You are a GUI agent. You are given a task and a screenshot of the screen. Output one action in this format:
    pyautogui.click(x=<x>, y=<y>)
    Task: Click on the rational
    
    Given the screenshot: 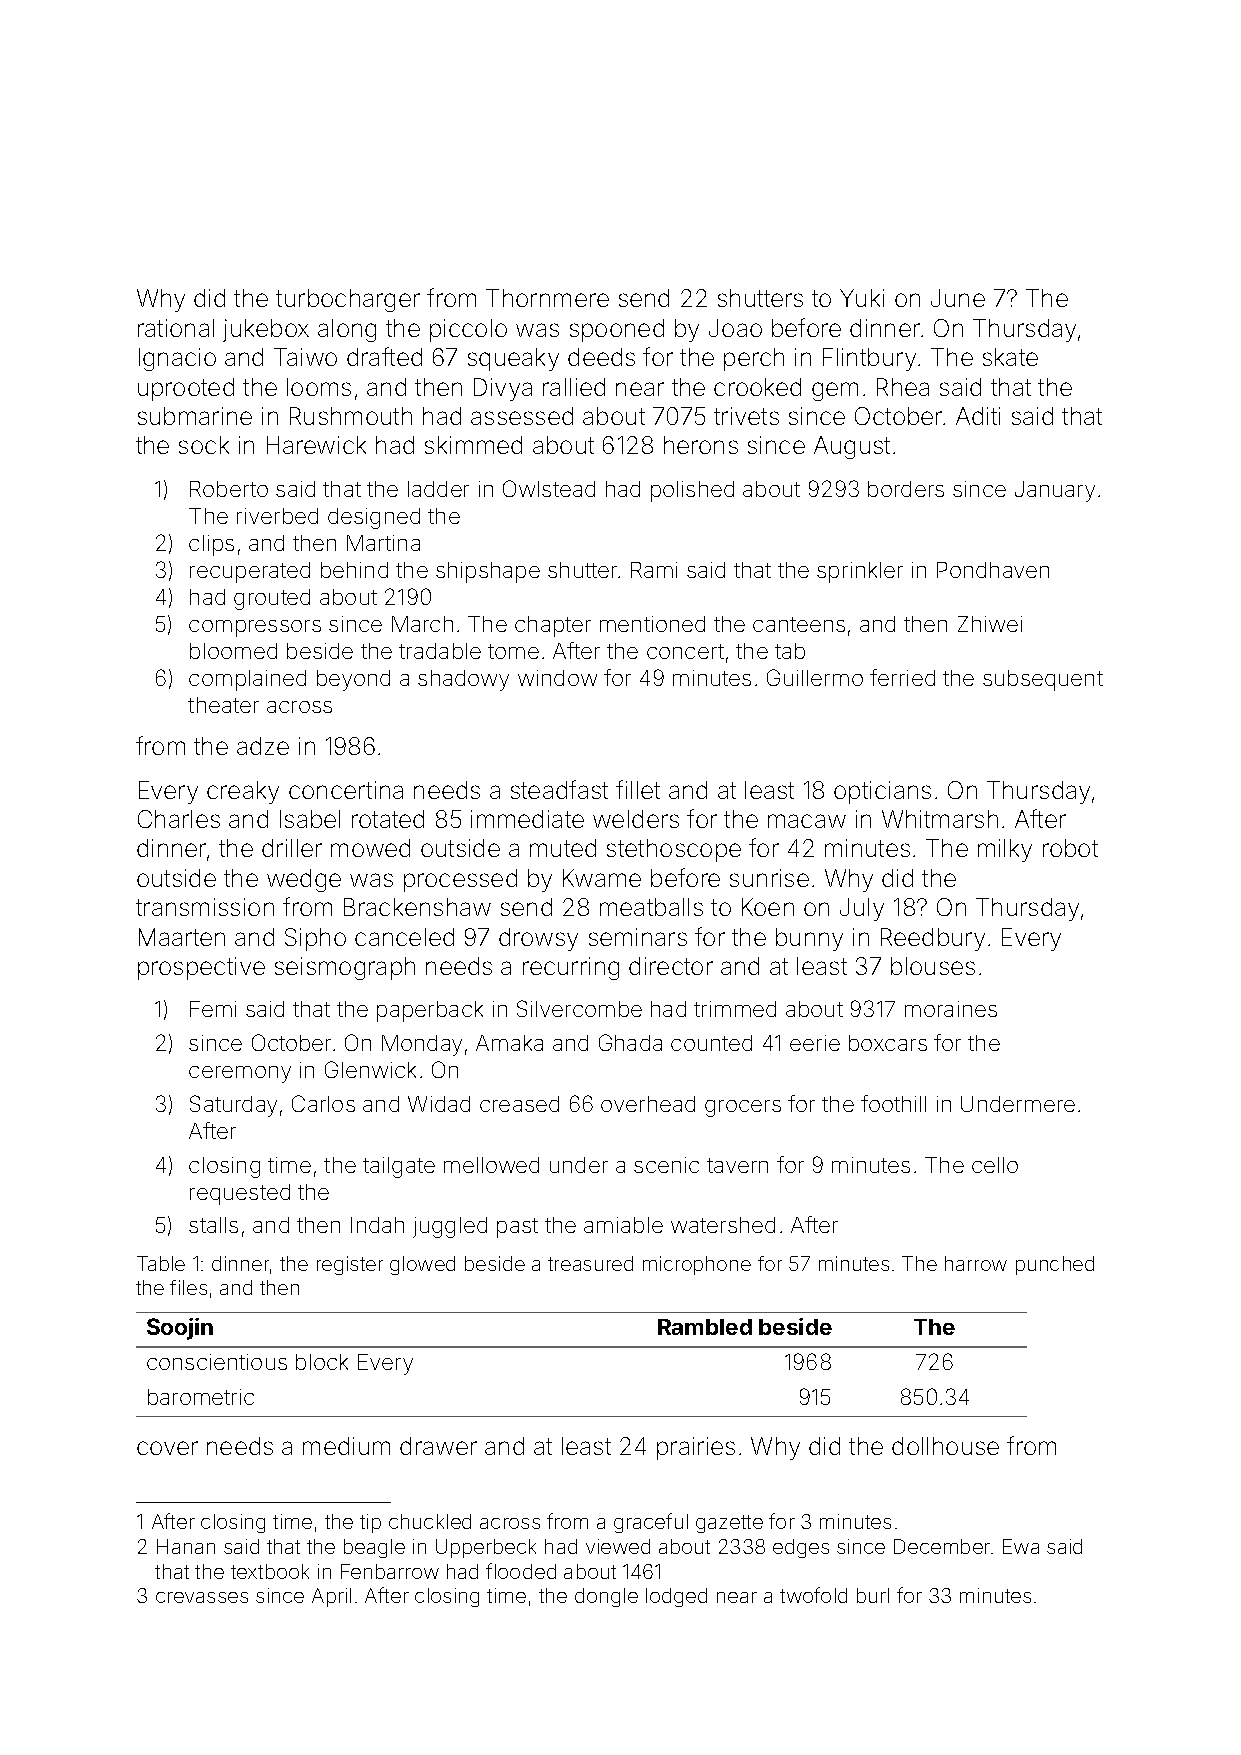 What is the action you would take?
    pyautogui.click(x=176, y=328)
